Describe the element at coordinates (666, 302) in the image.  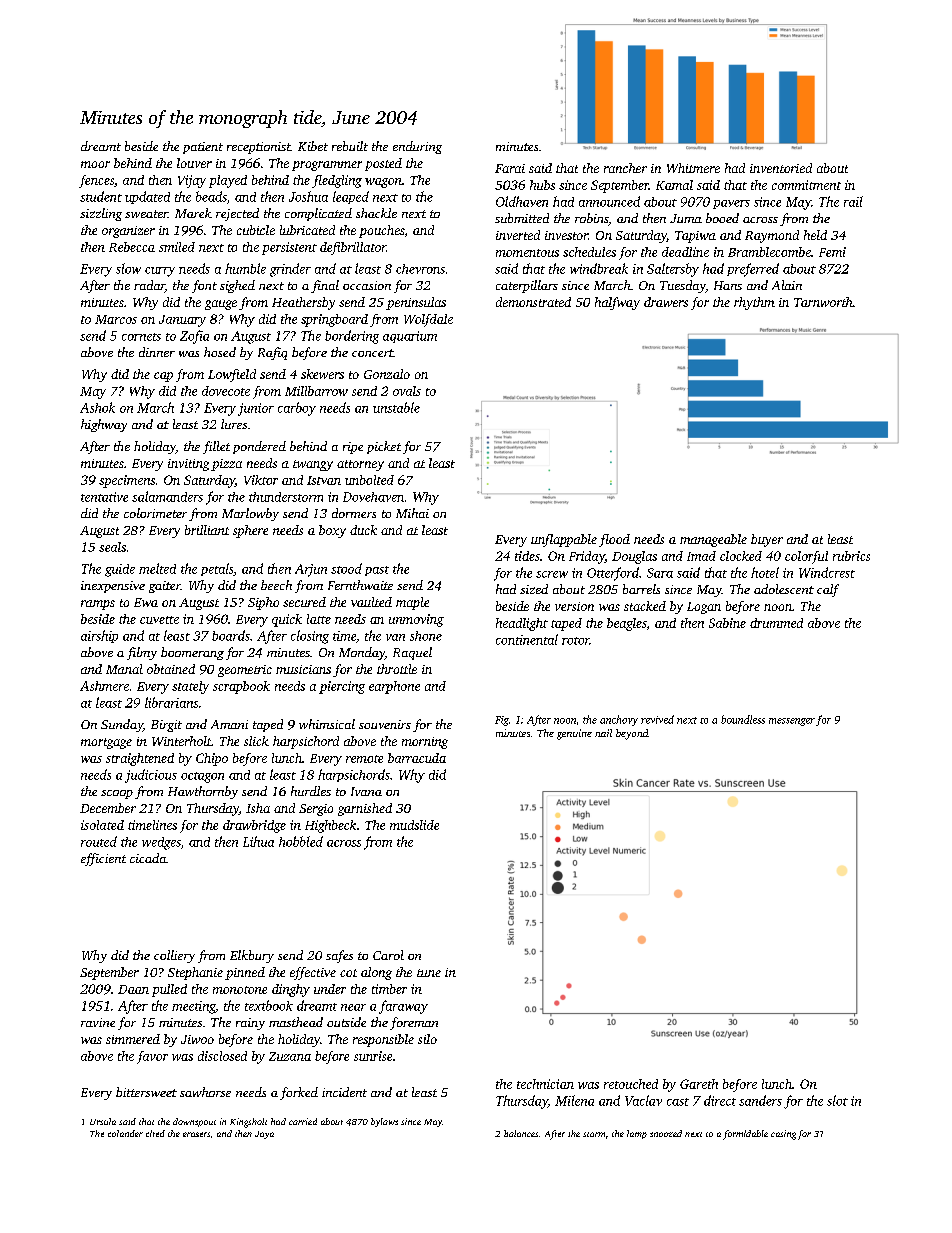
I see `drawers` at that location.
